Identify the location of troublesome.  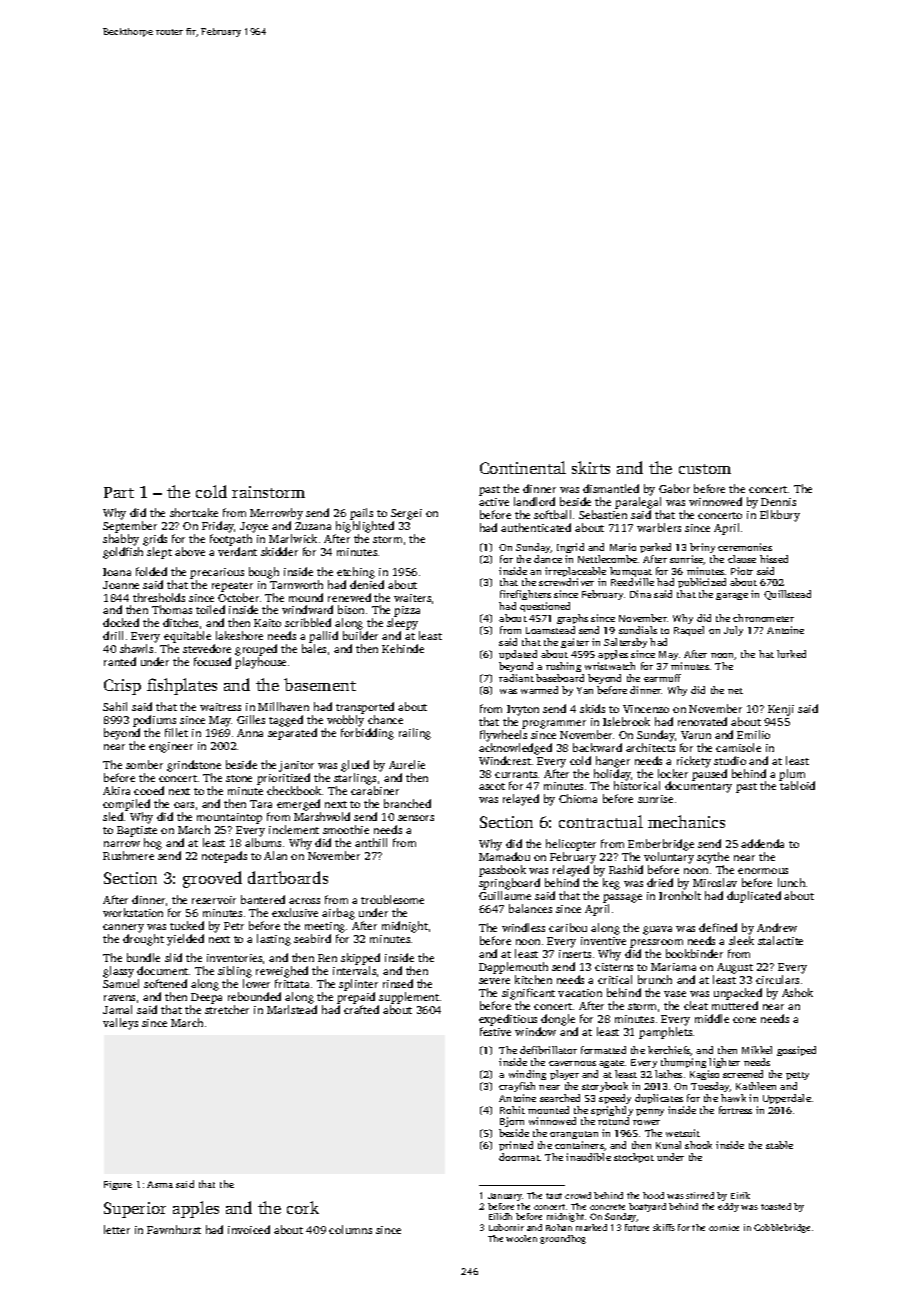
(392, 899).
